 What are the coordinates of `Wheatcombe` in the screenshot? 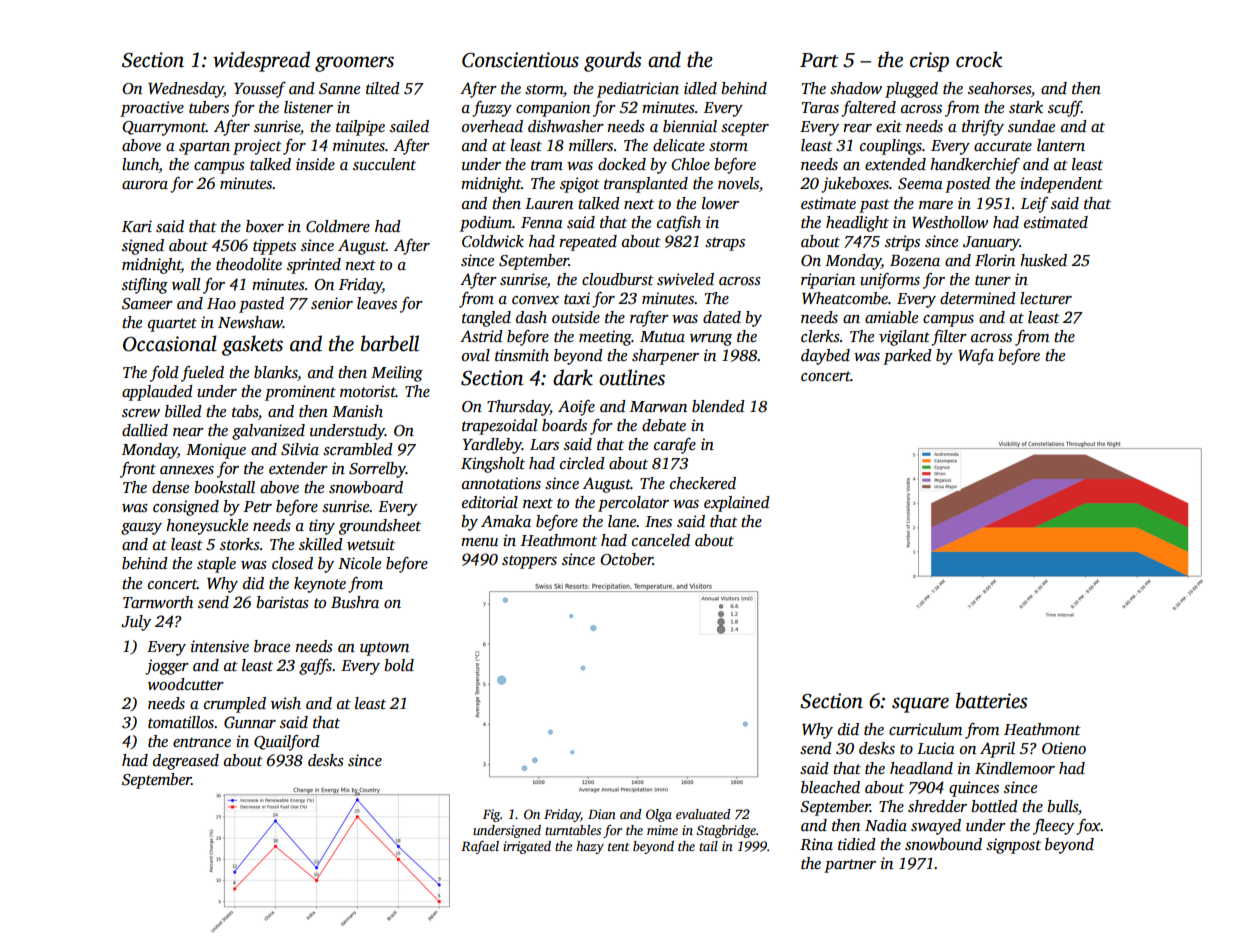 It's located at (845, 298).
